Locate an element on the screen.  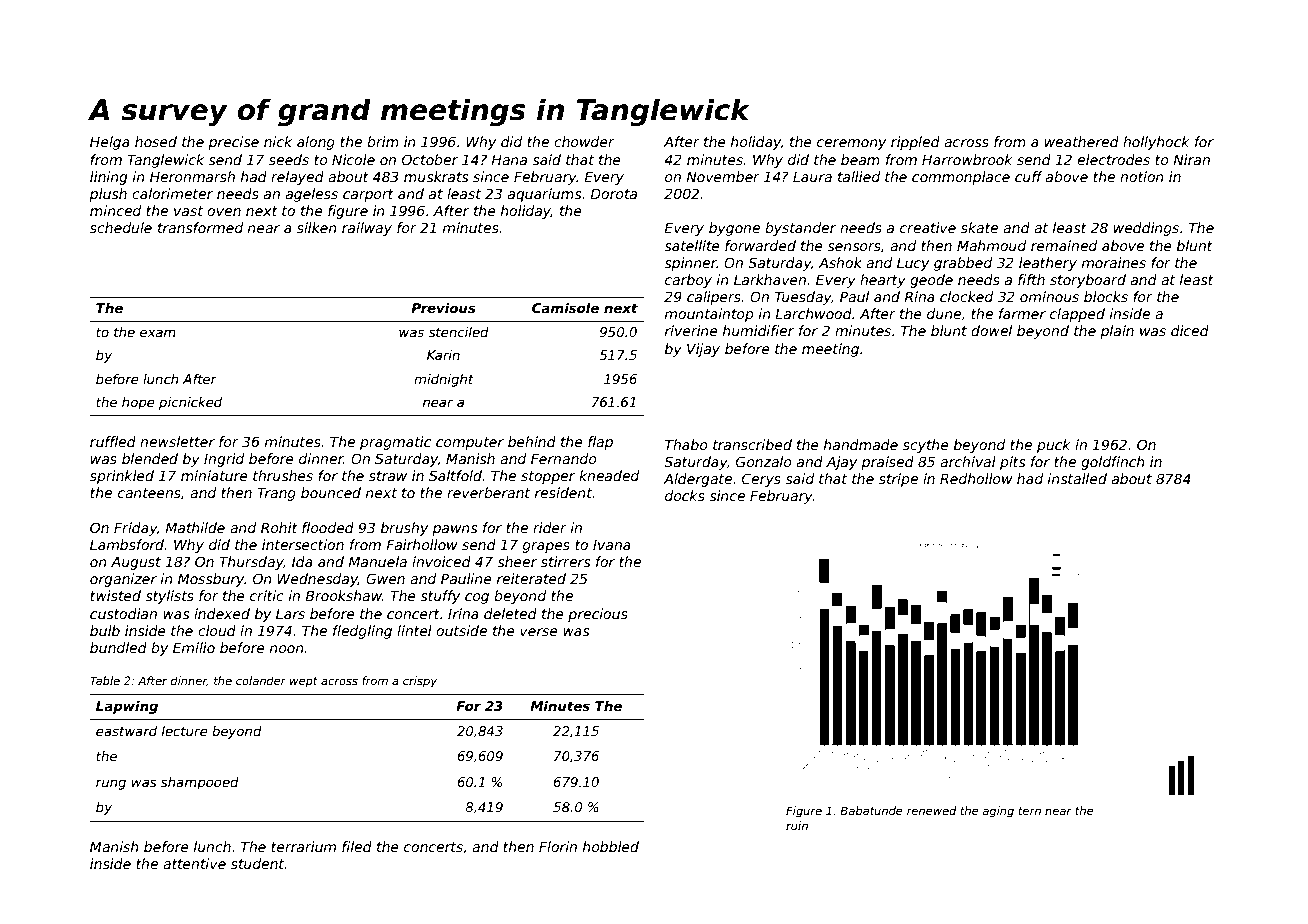
ceremony is located at coordinates (851, 144).
